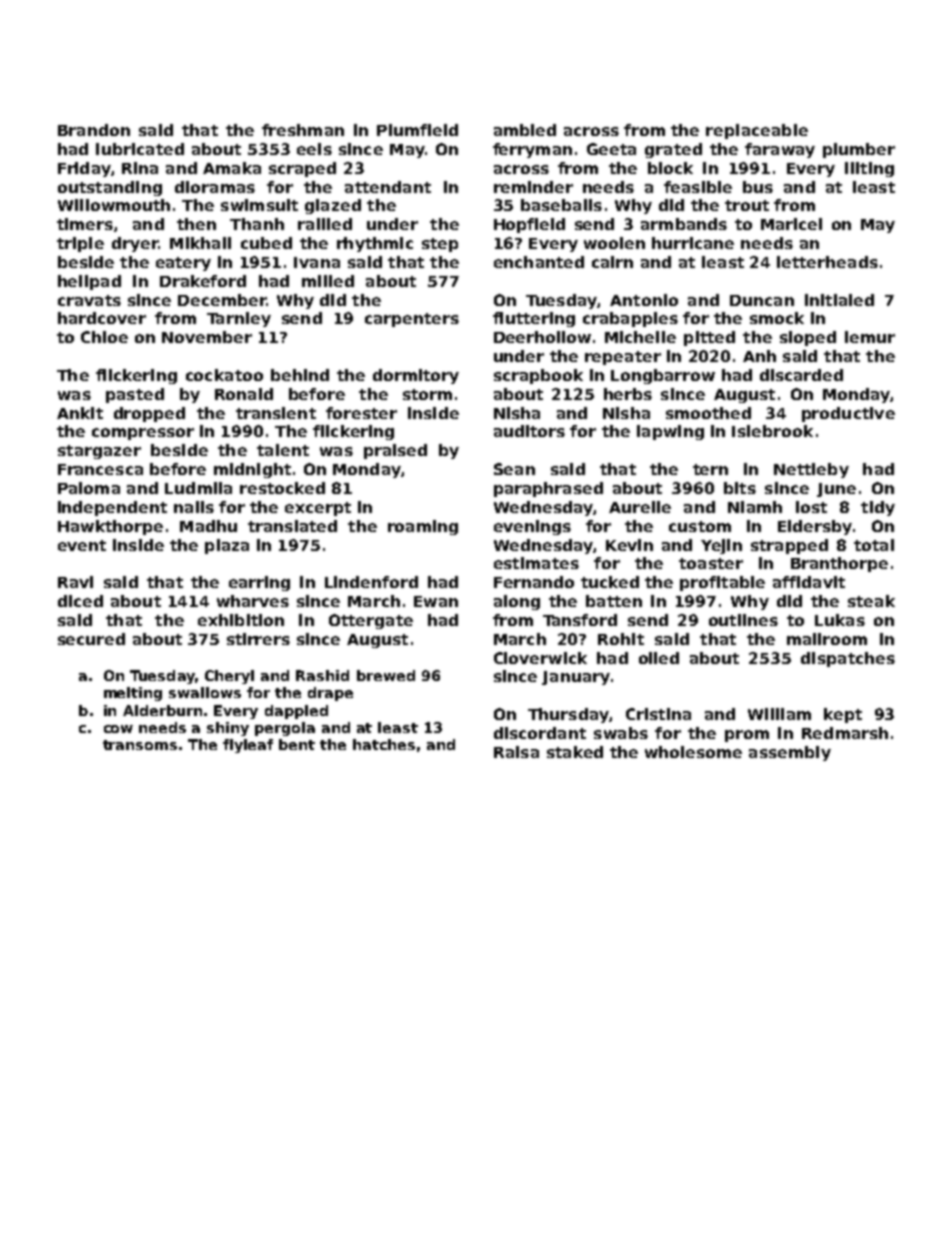 Image resolution: width=952 pixels, height=1233 pixels. I want to click on Plumfield, so click(417, 130).
